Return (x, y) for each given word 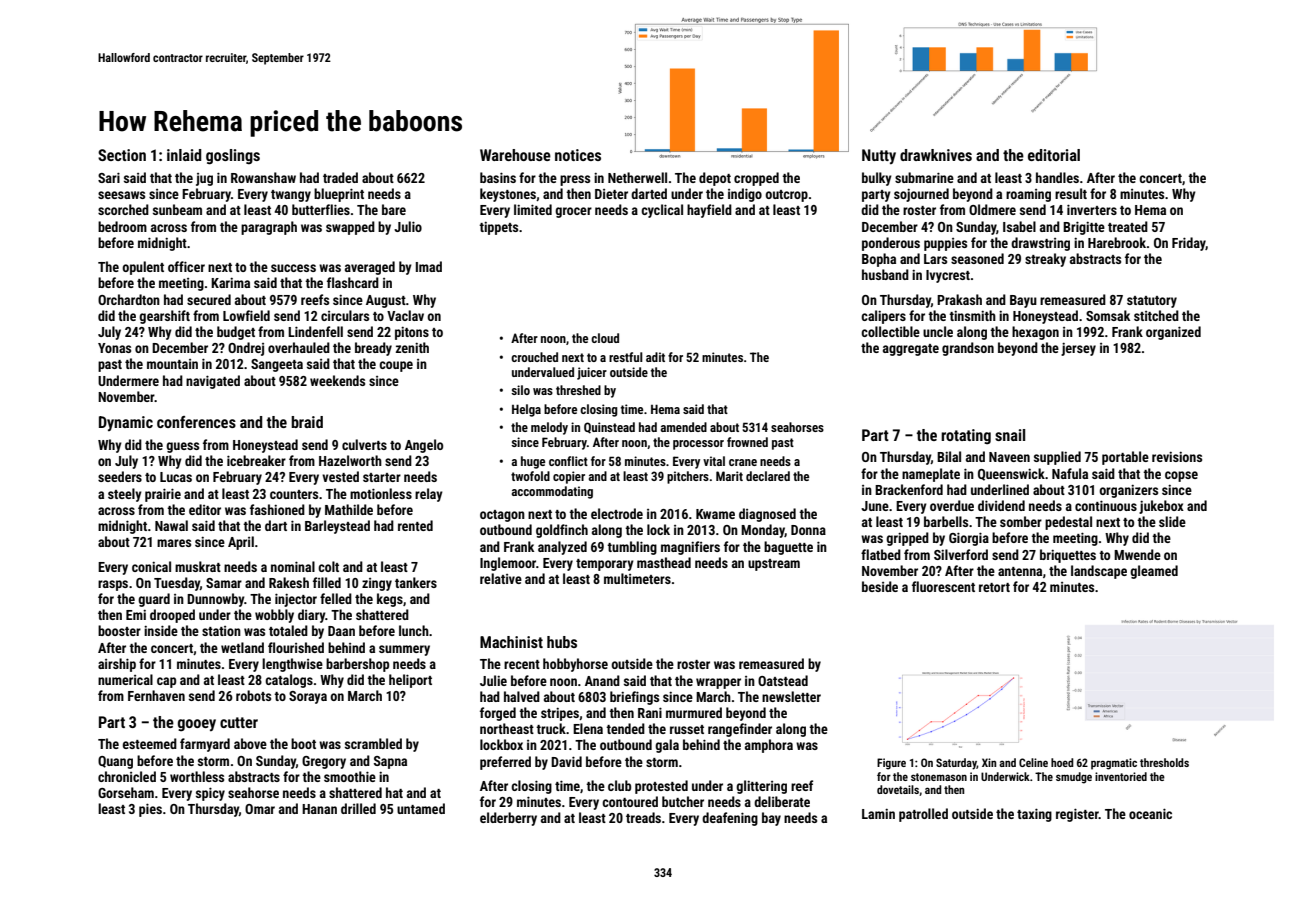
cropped (756, 179)
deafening (730, 819)
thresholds (1164, 762)
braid (307, 422)
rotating (966, 437)
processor (698, 445)
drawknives (936, 155)
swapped (350, 228)
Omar (260, 809)
